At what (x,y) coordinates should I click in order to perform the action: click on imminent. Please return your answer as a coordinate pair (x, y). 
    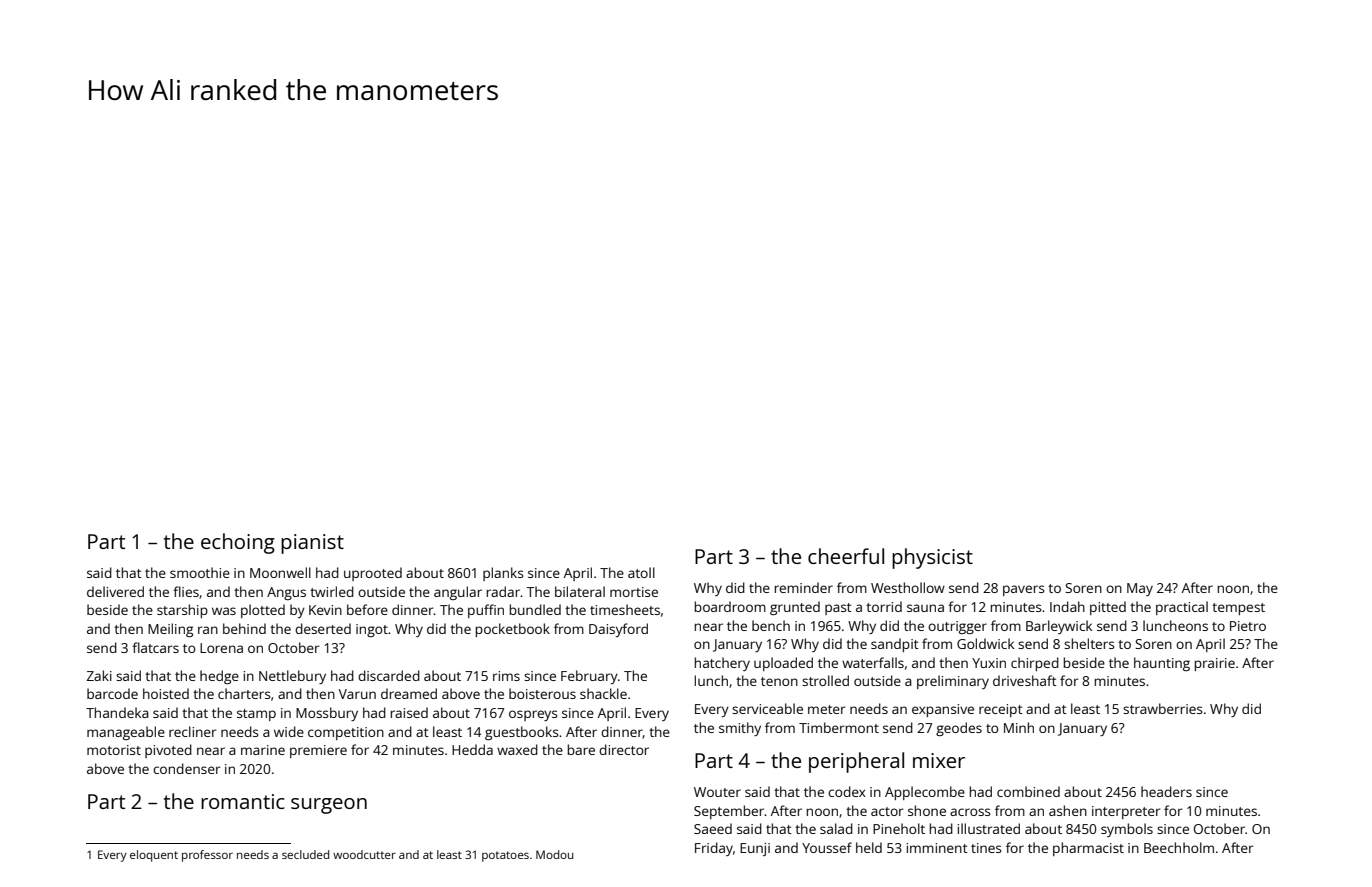
    Looking at the image, I should click on (937, 848).
